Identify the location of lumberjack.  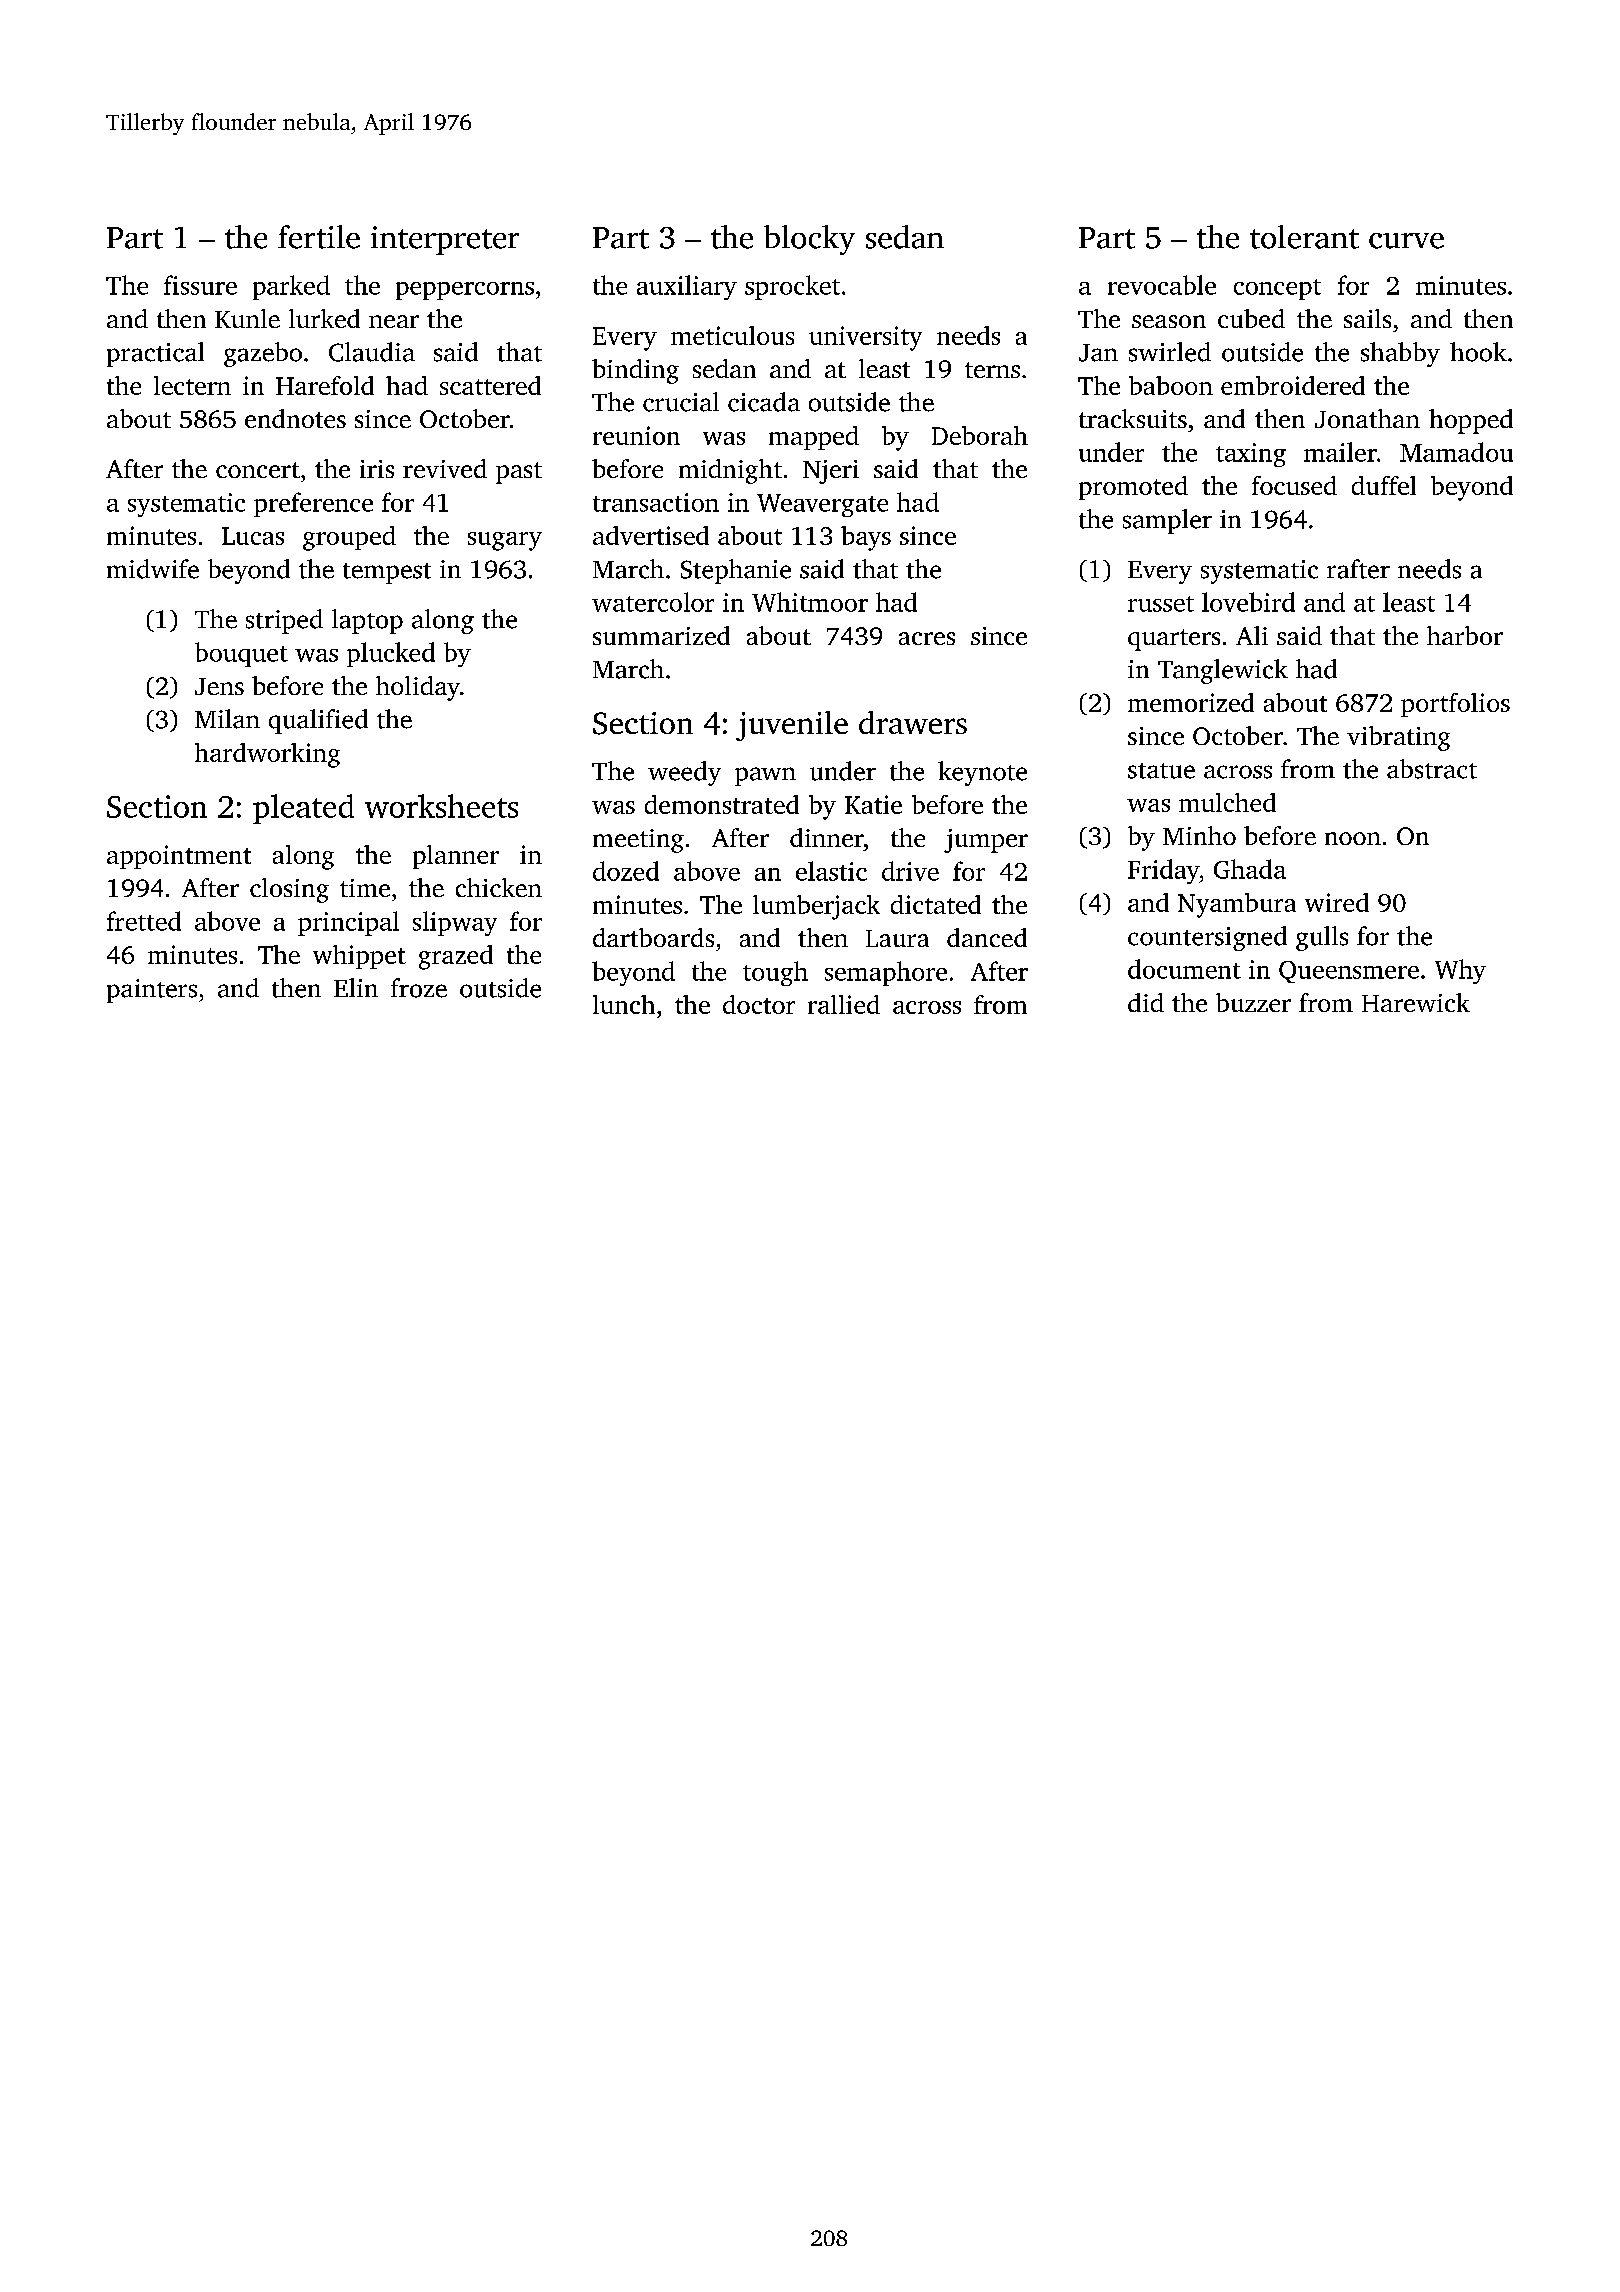
(816, 907).
